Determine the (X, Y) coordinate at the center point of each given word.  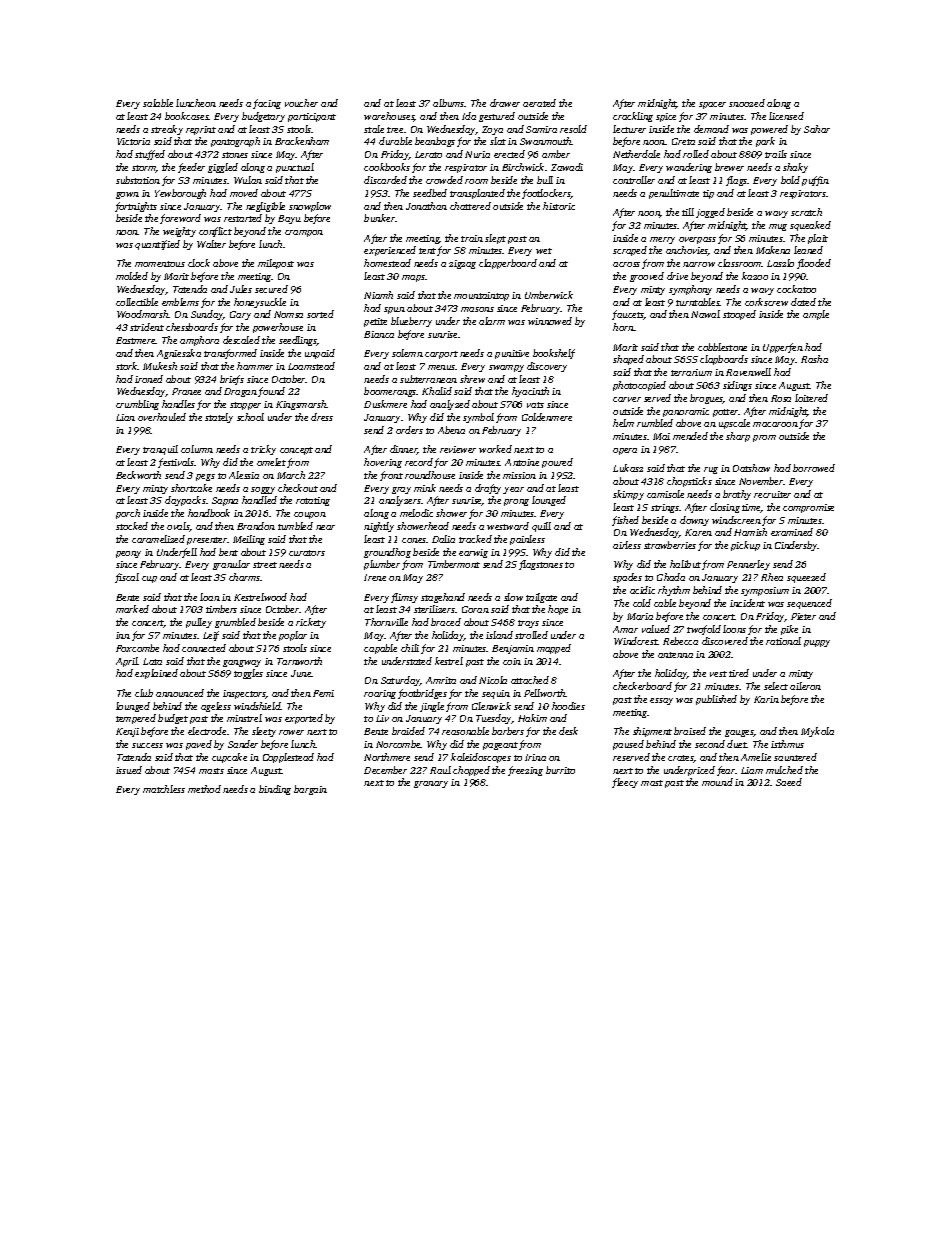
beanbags (435, 142)
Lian (125, 417)
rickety (311, 623)
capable (380, 649)
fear (726, 771)
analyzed (450, 405)
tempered (136, 719)
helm (623, 423)
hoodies (568, 706)
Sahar (817, 129)
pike (789, 630)
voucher (301, 103)
